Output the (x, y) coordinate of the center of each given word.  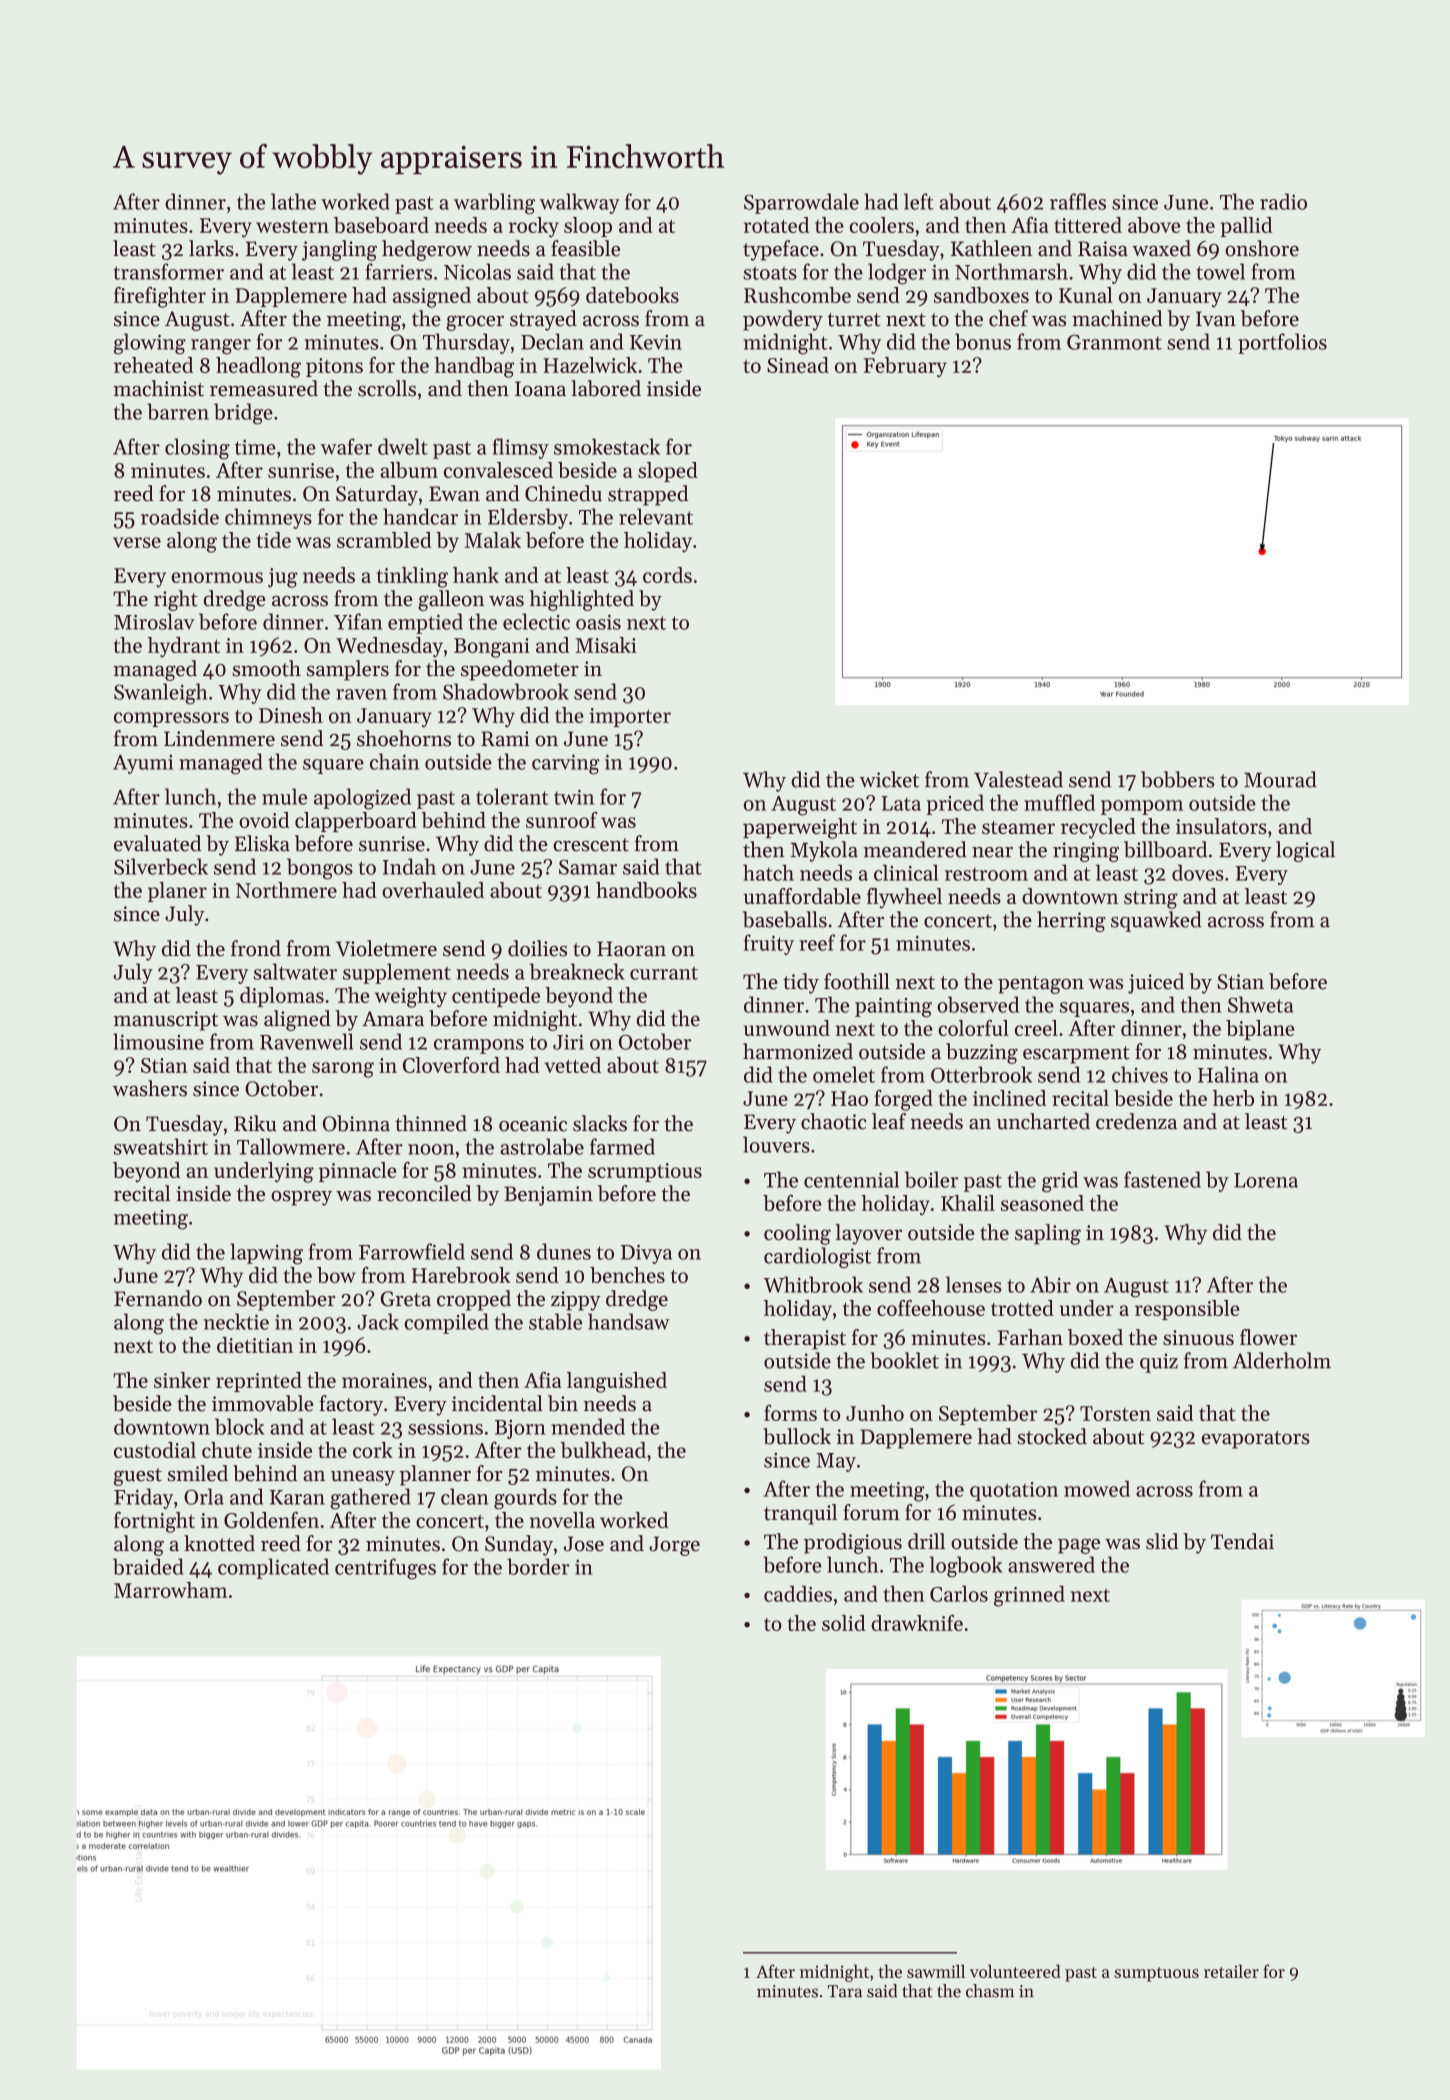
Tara (845, 1991)
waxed (1161, 248)
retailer (1231, 1971)
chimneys (268, 518)
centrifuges (385, 1569)
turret (854, 320)
